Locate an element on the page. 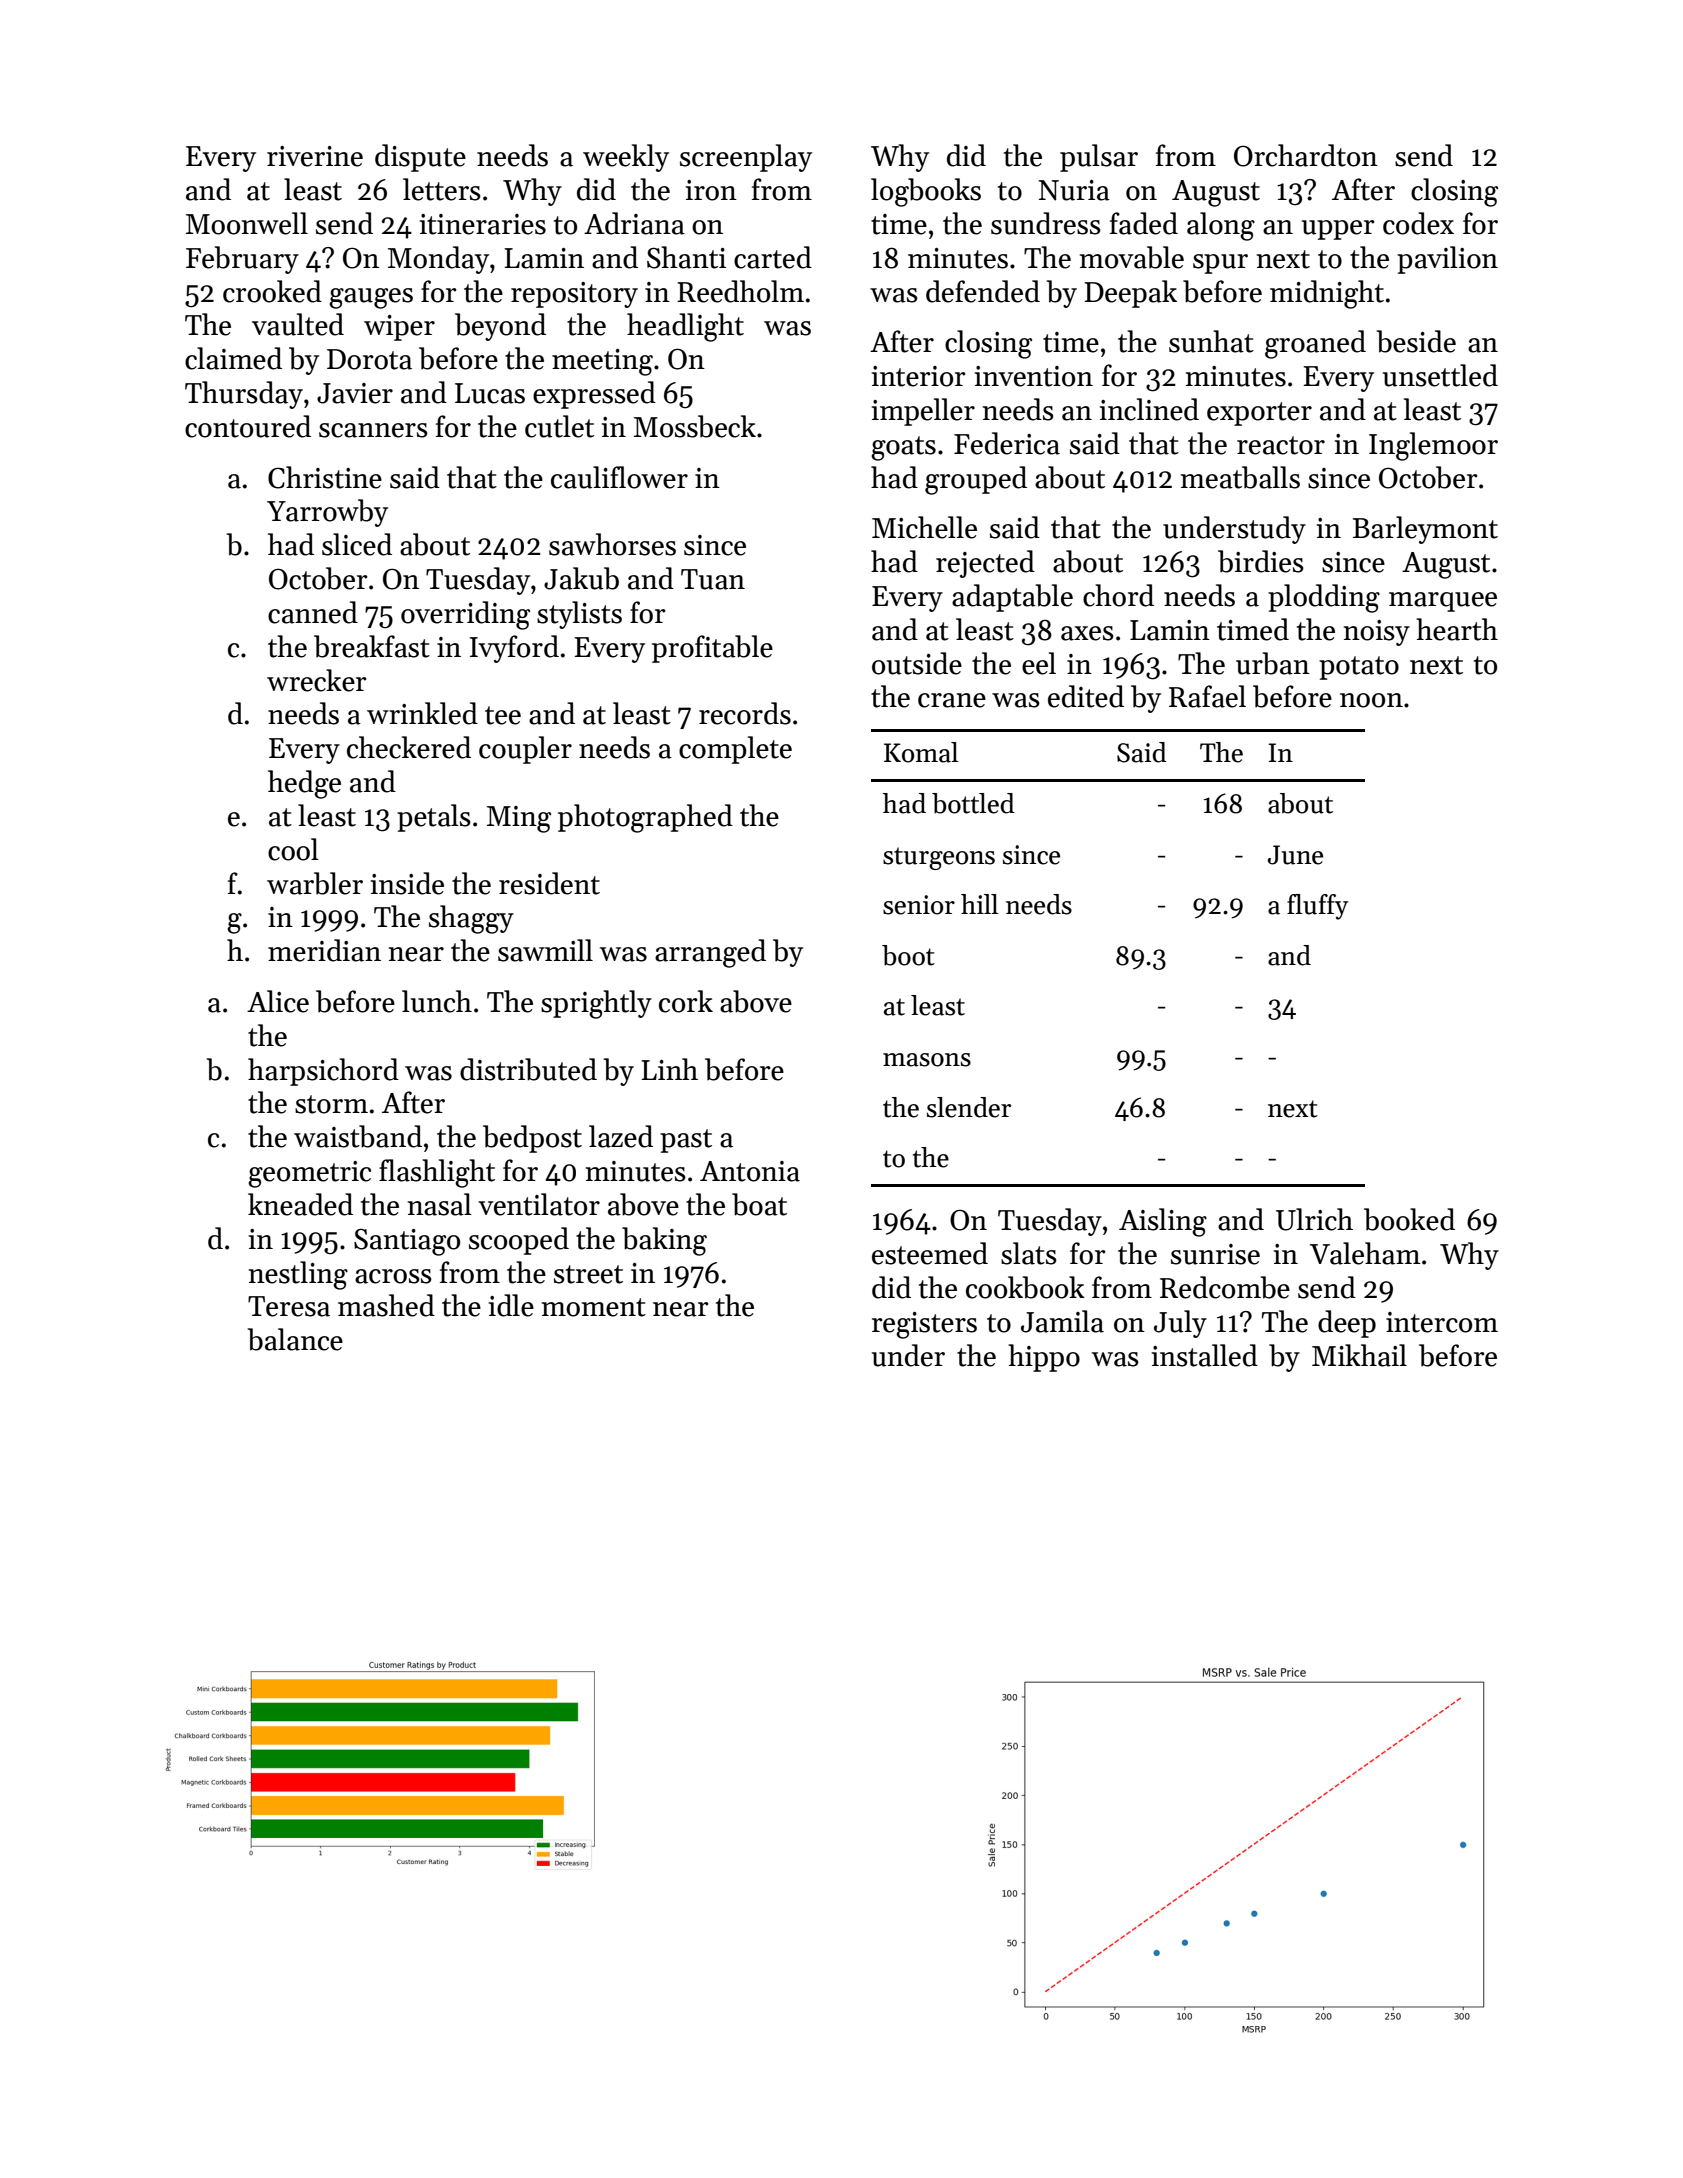 The width and height of the image is (1683, 2178). Mikhail is located at coordinates (1359, 1355).
